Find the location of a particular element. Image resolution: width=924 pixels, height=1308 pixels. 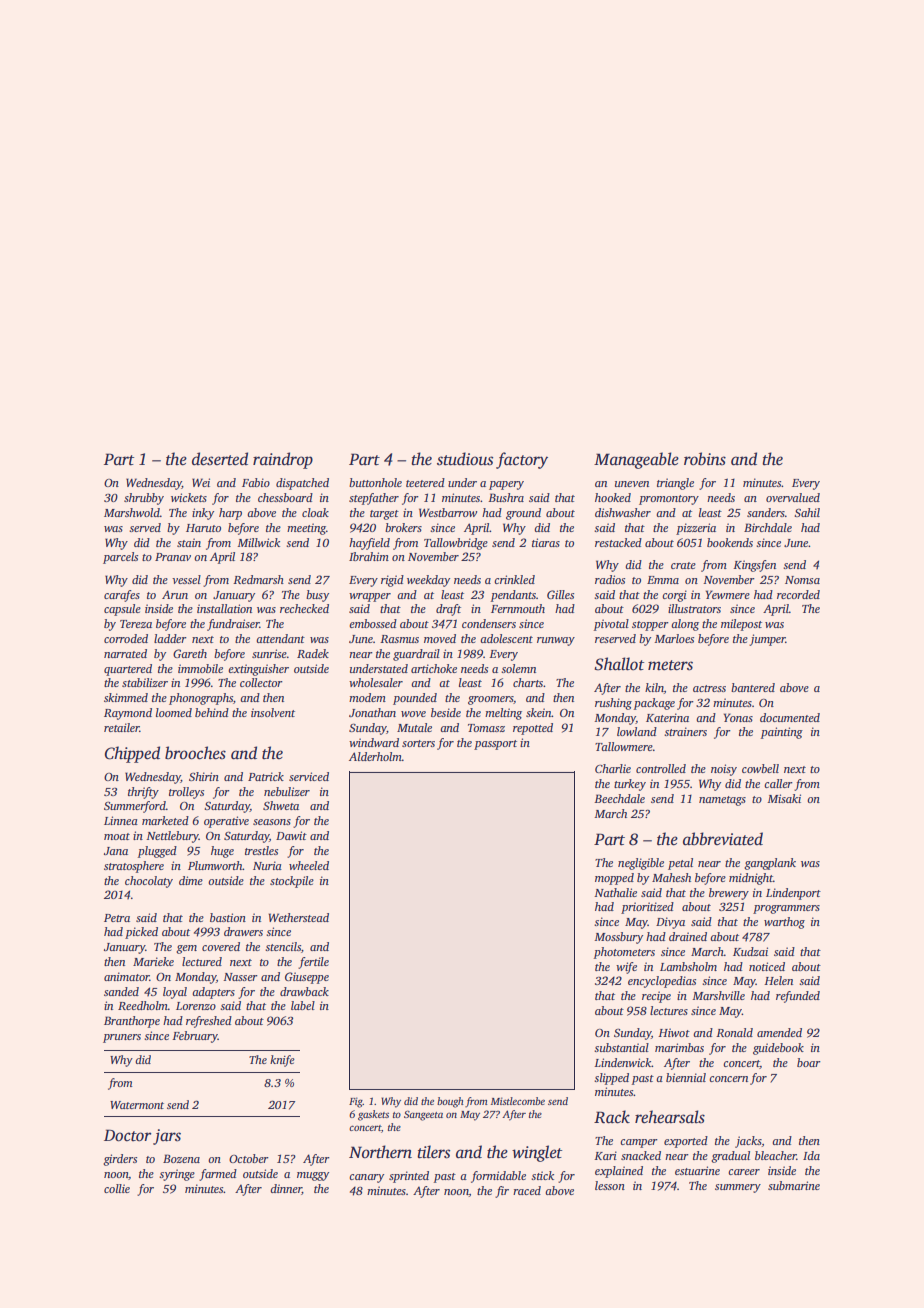

beside is located at coordinates (446, 712).
